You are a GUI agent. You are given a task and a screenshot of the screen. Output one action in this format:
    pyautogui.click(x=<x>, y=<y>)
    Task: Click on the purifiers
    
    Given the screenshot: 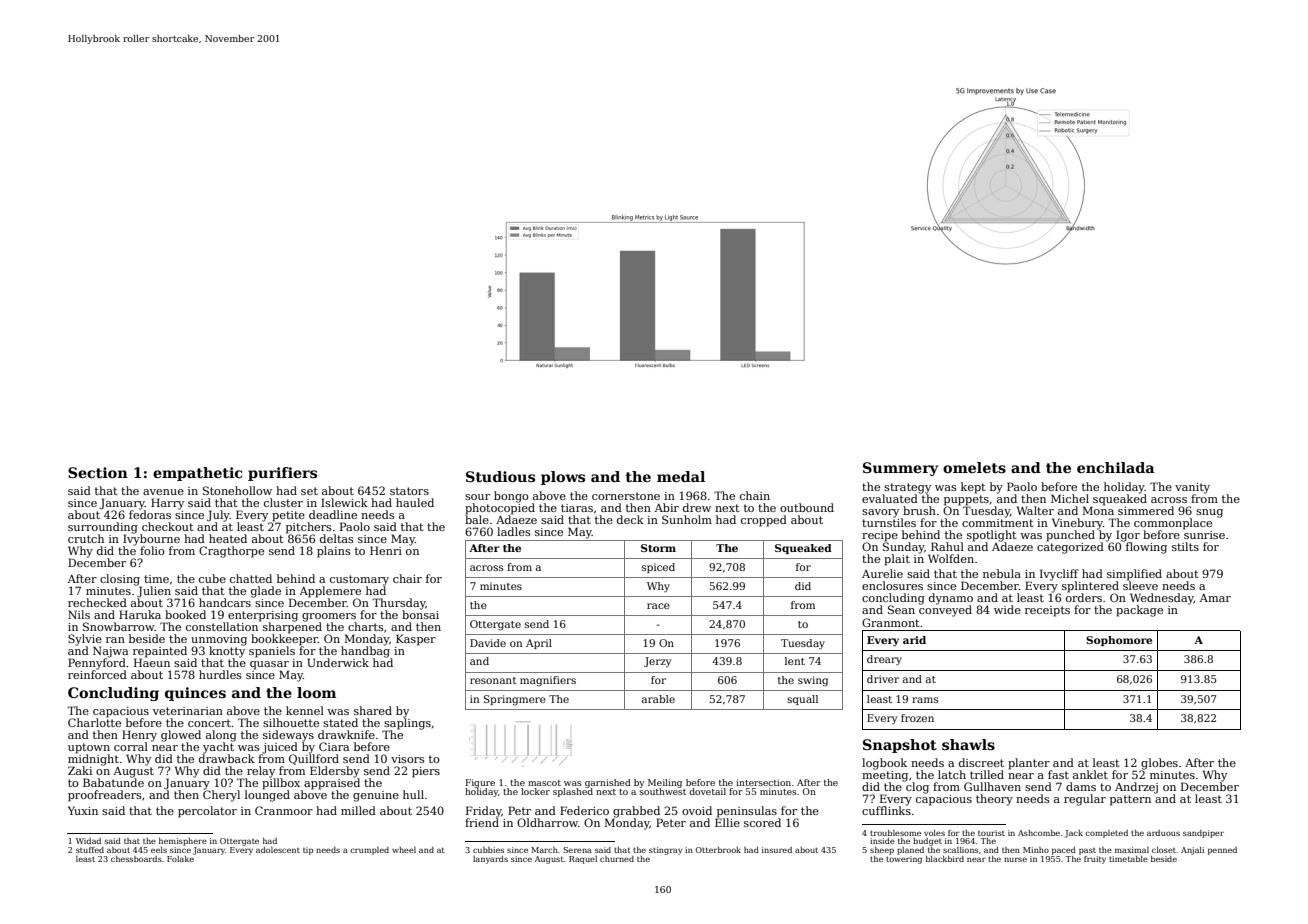 What is the action you would take?
    pyautogui.click(x=282, y=474)
